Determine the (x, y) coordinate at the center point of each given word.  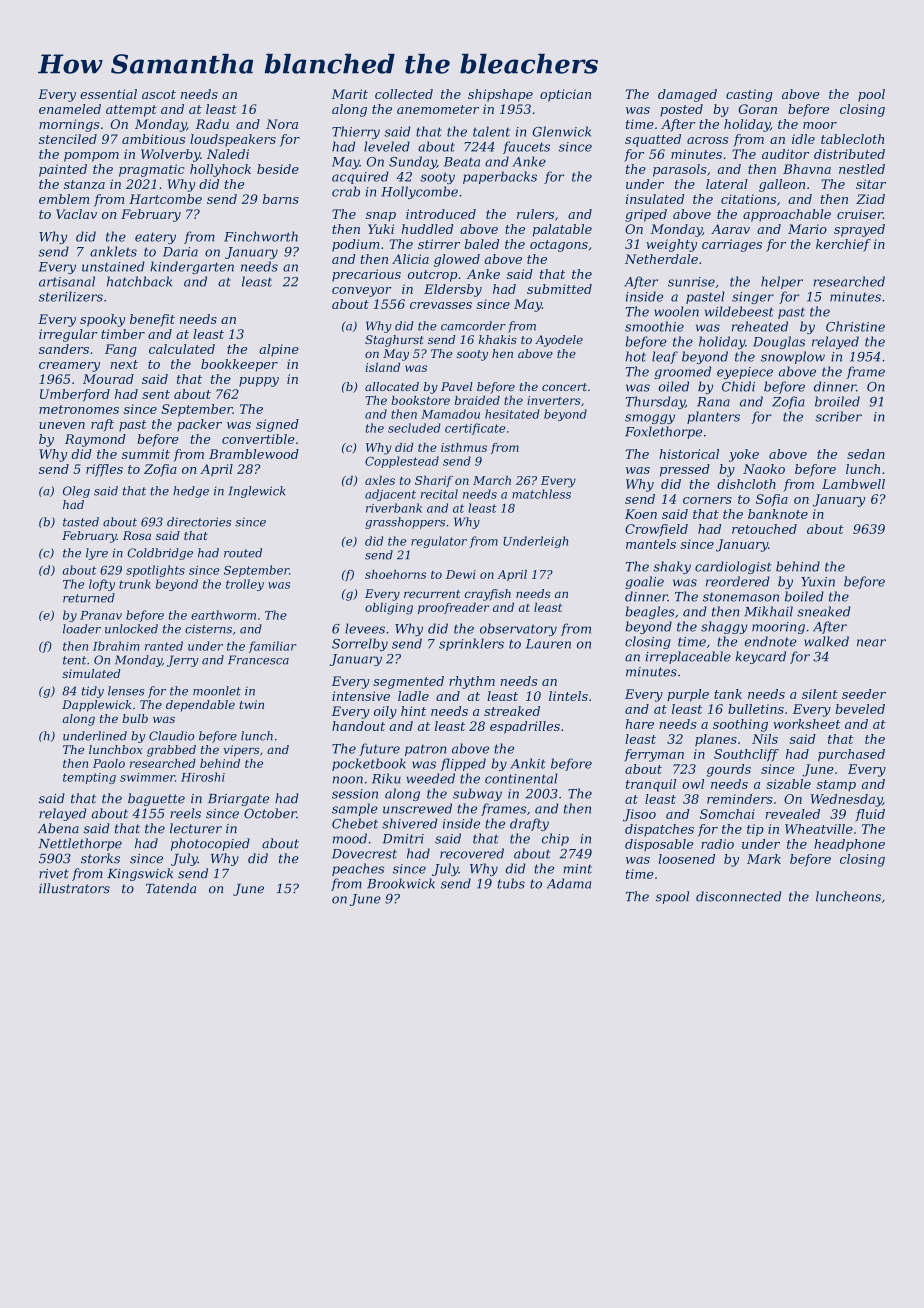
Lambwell (853, 484)
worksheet (806, 724)
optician (565, 95)
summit (146, 454)
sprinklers (471, 644)
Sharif (434, 481)
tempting (89, 778)
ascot (159, 94)
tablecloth (852, 139)
